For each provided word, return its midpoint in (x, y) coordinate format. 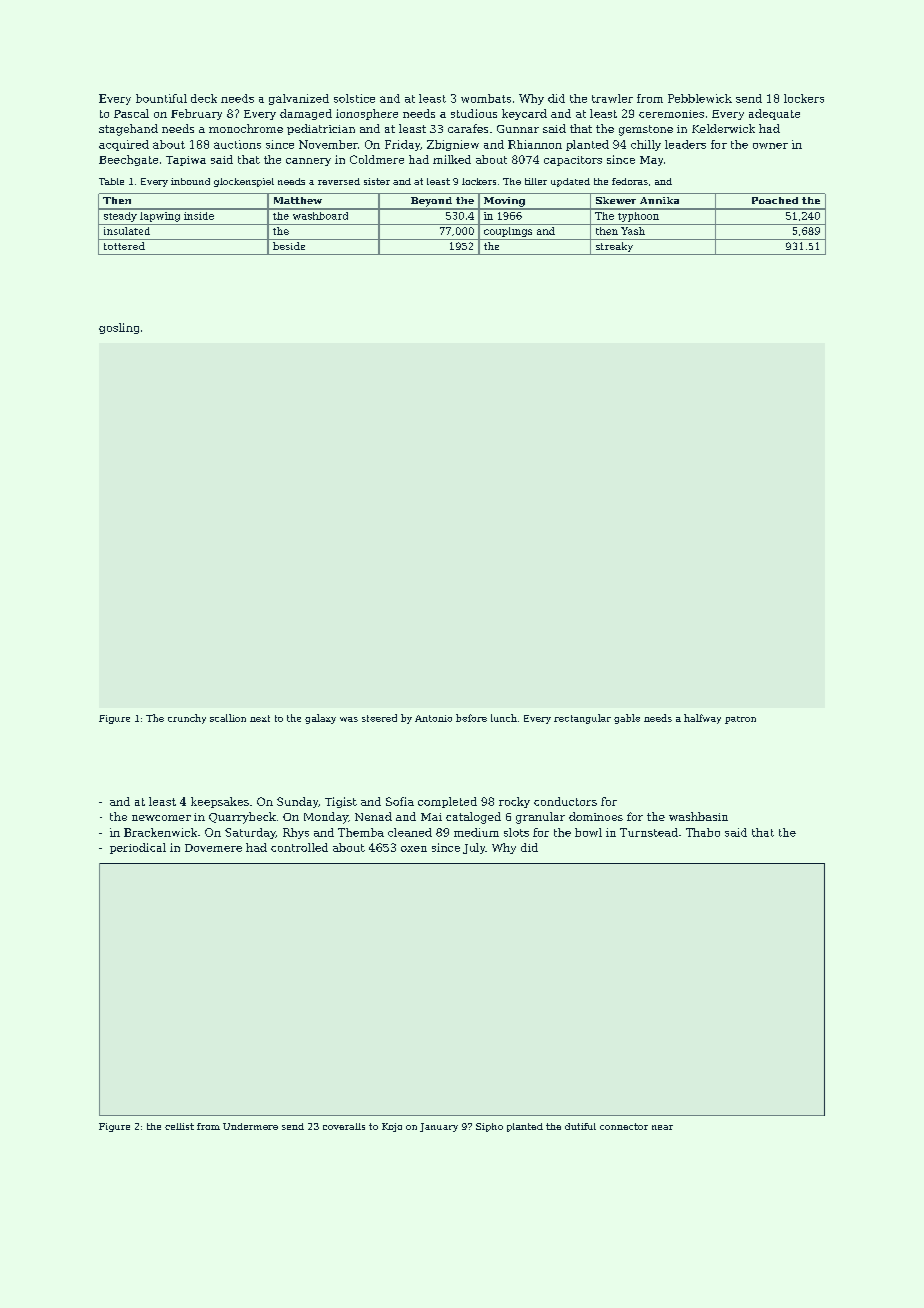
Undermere (250, 1126)
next (260, 718)
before (471, 718)
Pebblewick (700, 98)
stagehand (128, 130)
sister (377, 181)
